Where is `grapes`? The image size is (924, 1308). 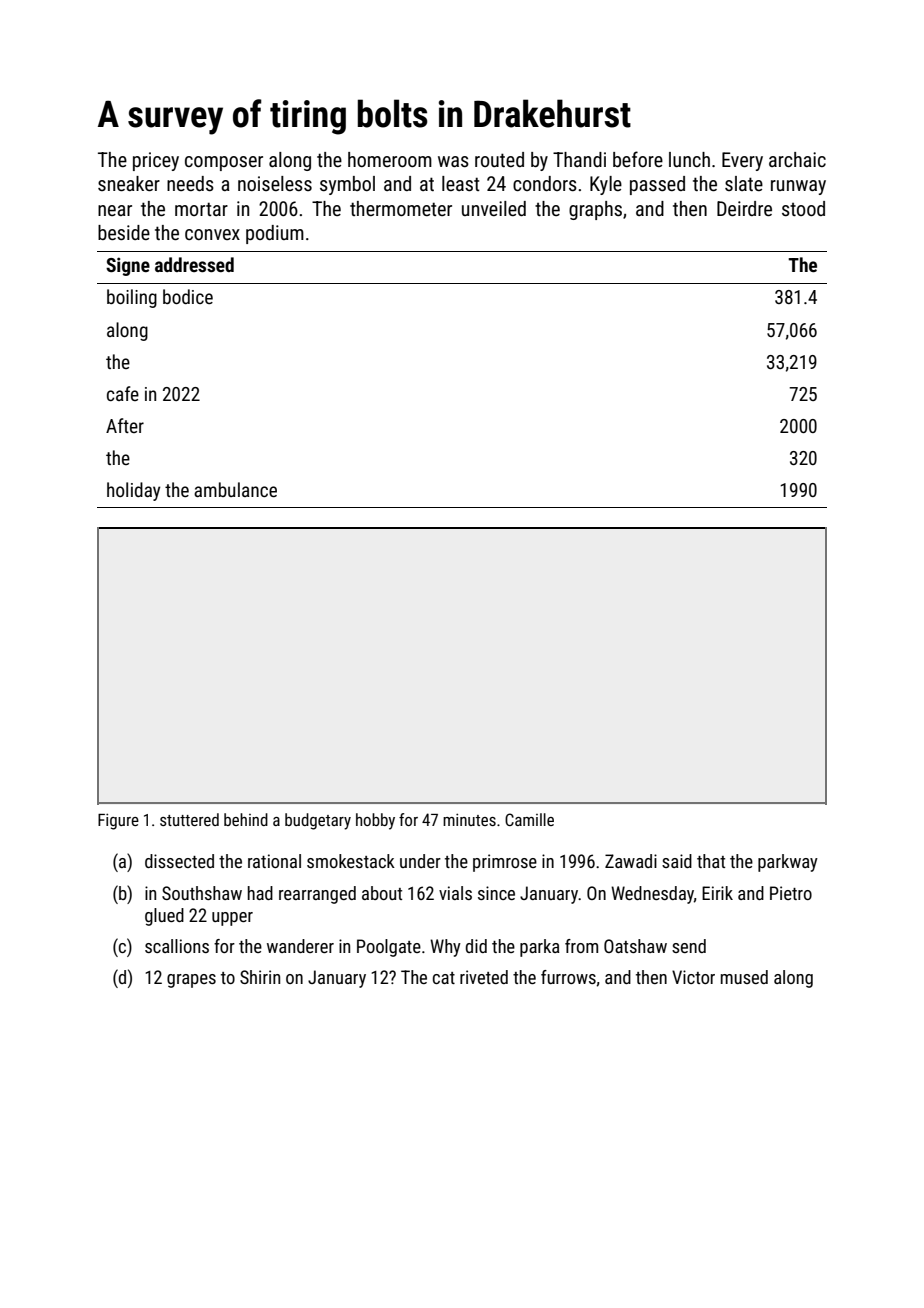 grapes is located at coordinates (191, 981).
